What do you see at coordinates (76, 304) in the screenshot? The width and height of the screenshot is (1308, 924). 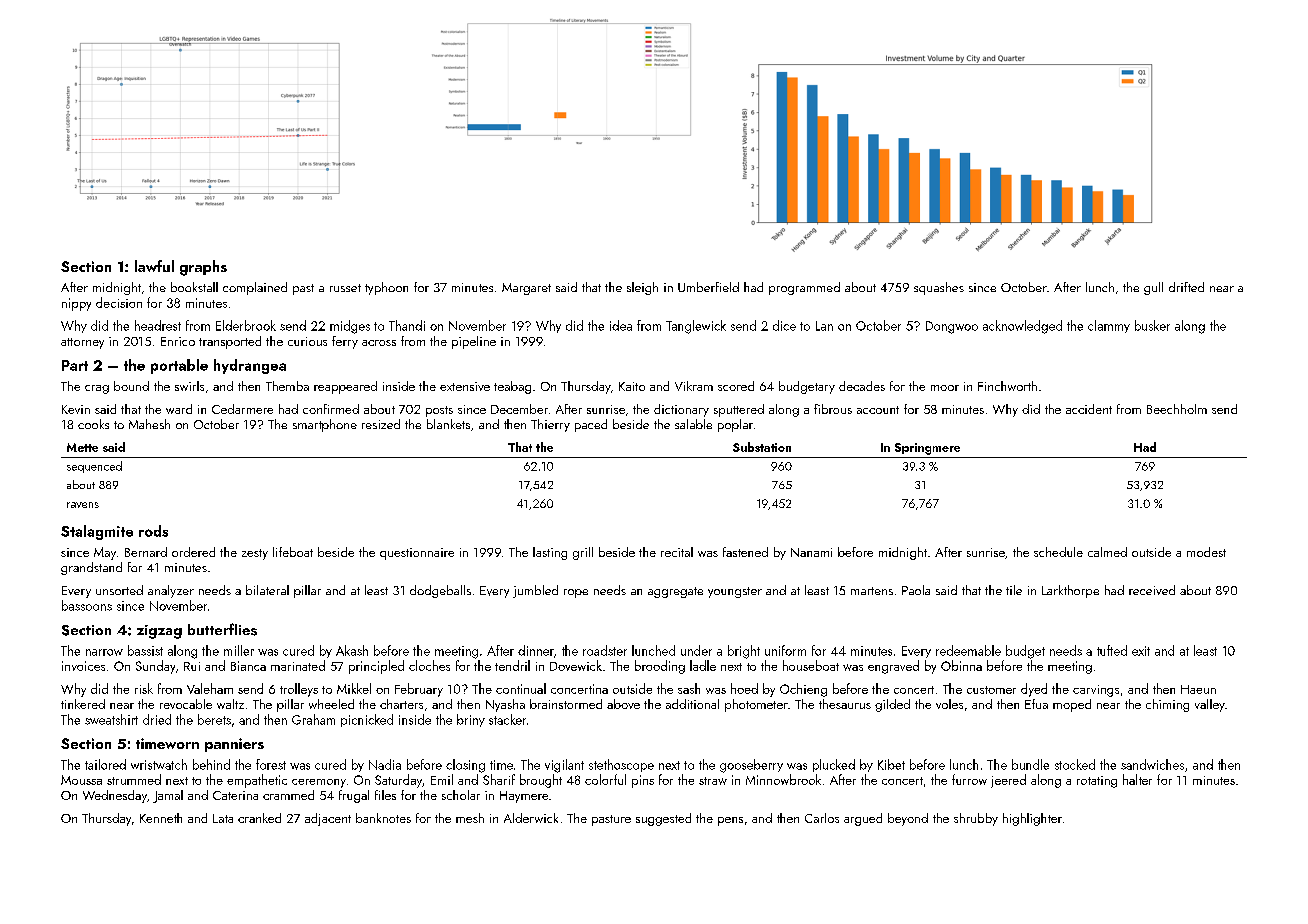 I see `nippy` at bounding box center [76, 304].
